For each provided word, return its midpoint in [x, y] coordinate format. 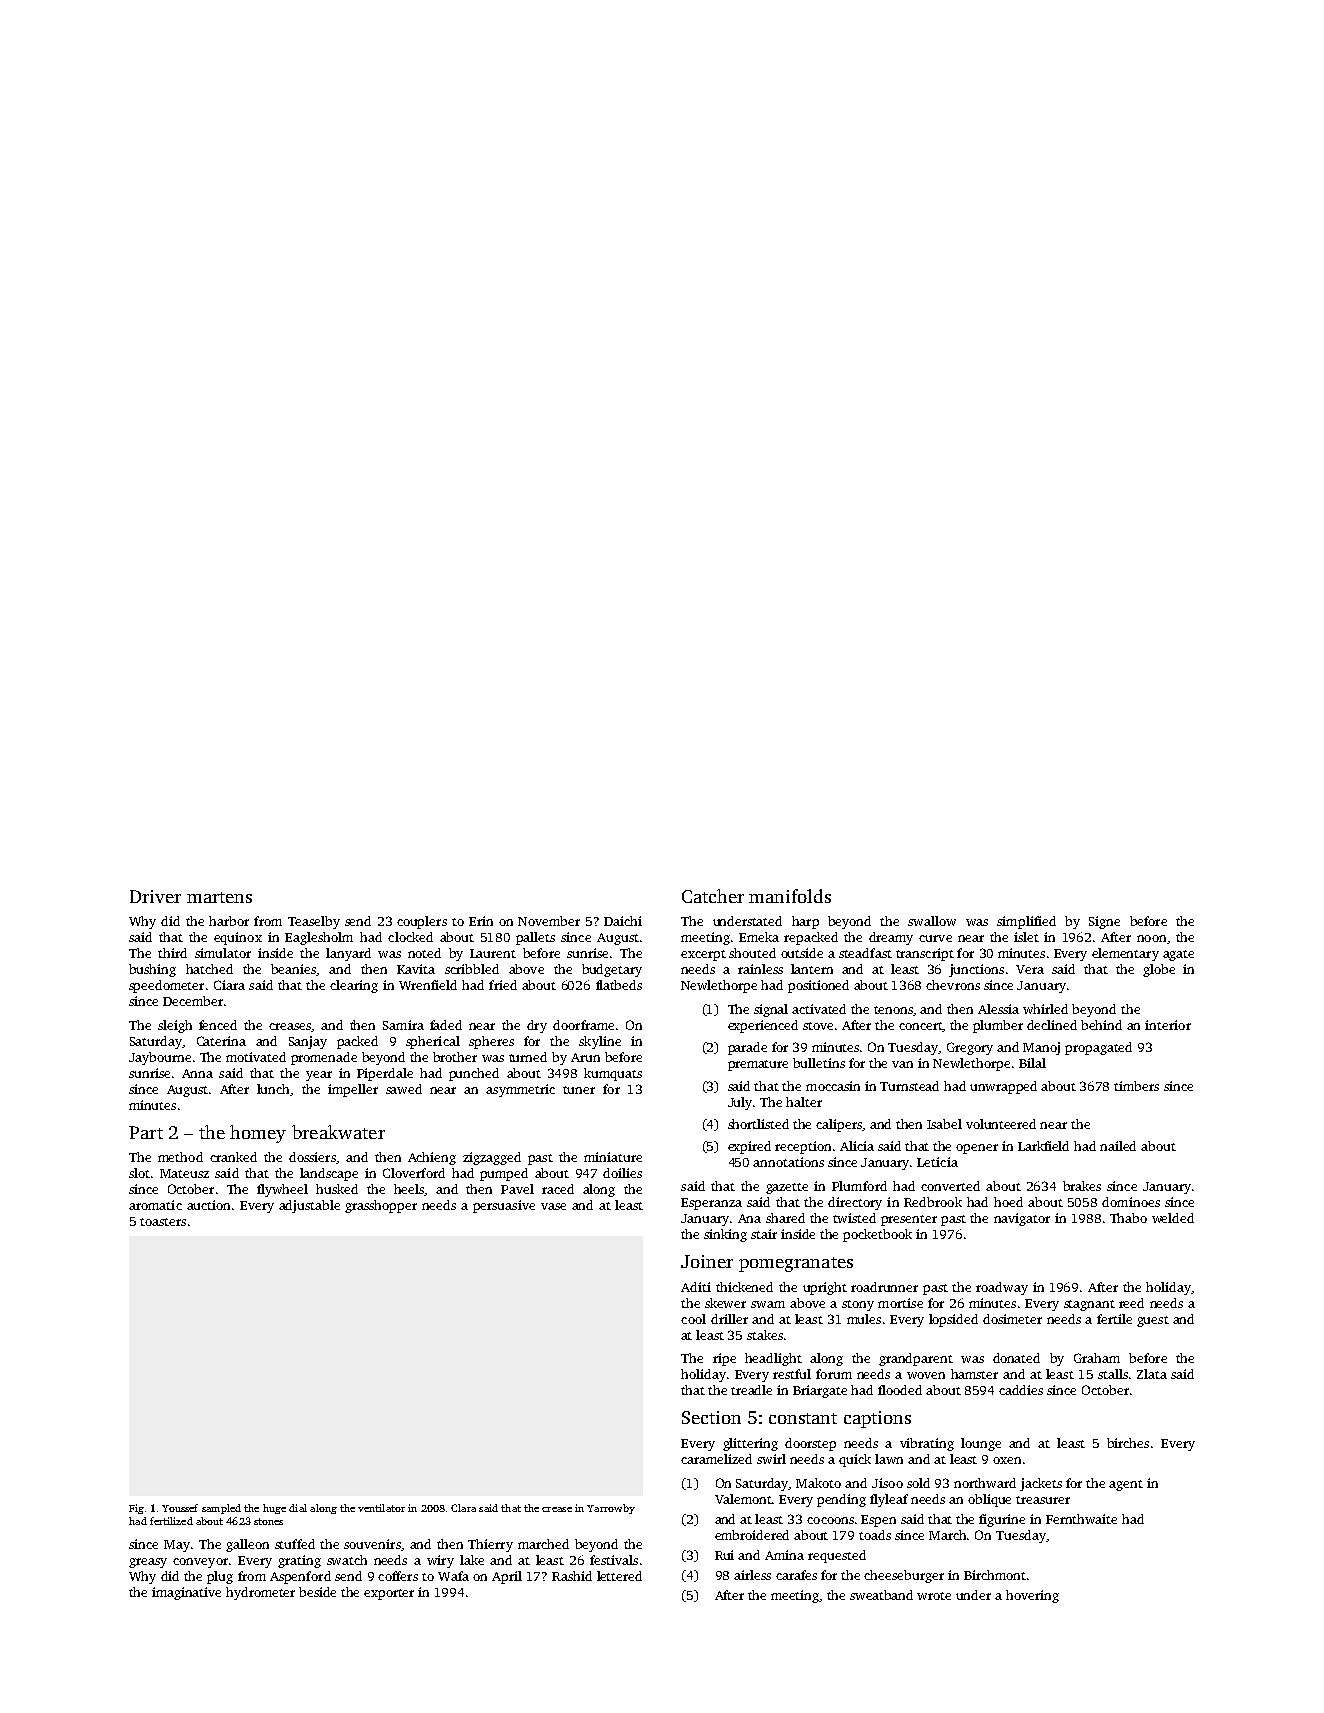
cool [693, 1319]
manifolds [790, 896]
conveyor [200, 1563]
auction [208, 1205]
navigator [1022, 1219]
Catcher [713, 896]
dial [298, 1508]
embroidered [752, 1535]
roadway [1002, 1288]
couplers [422, 922]
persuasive [504, 1206]
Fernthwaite [1081, 1519]
